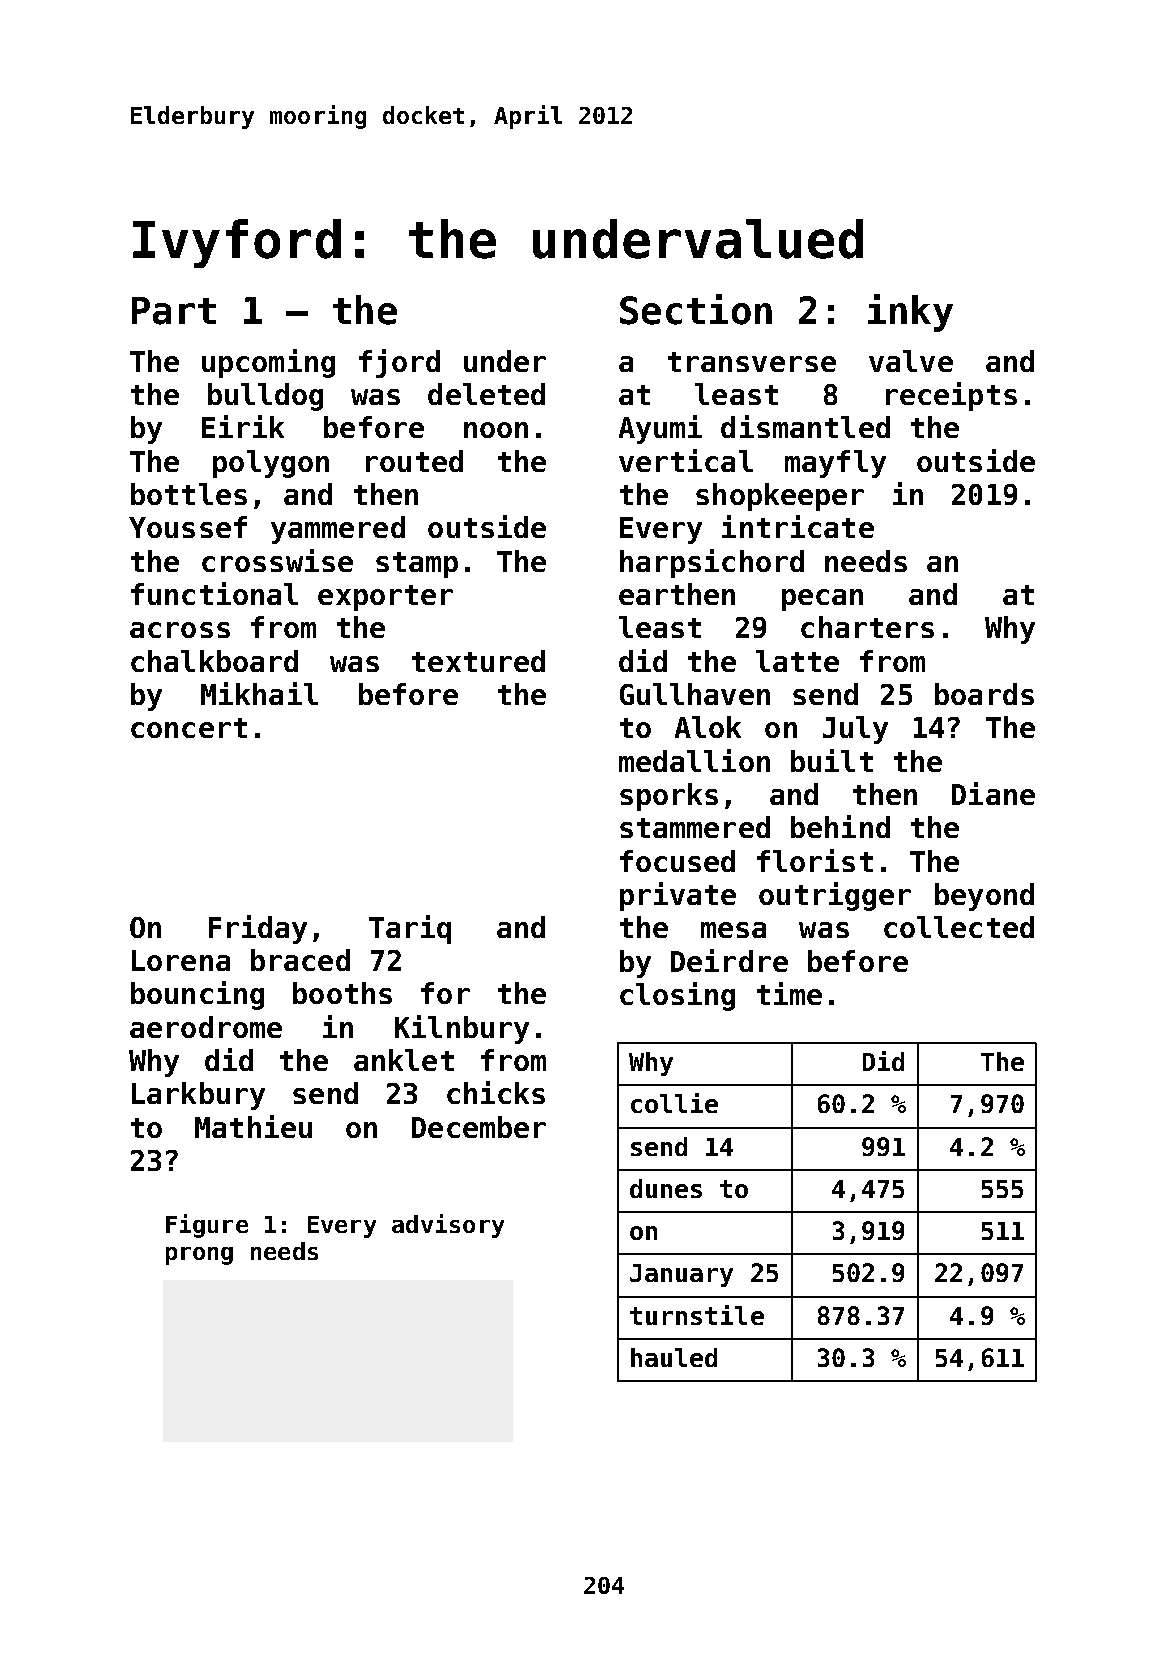 Image resolution: width=1165 pixels, height=1654 pixels. Describe the element at coordinates (984, 897) in the screenshot. I see `beyond` at that location.
